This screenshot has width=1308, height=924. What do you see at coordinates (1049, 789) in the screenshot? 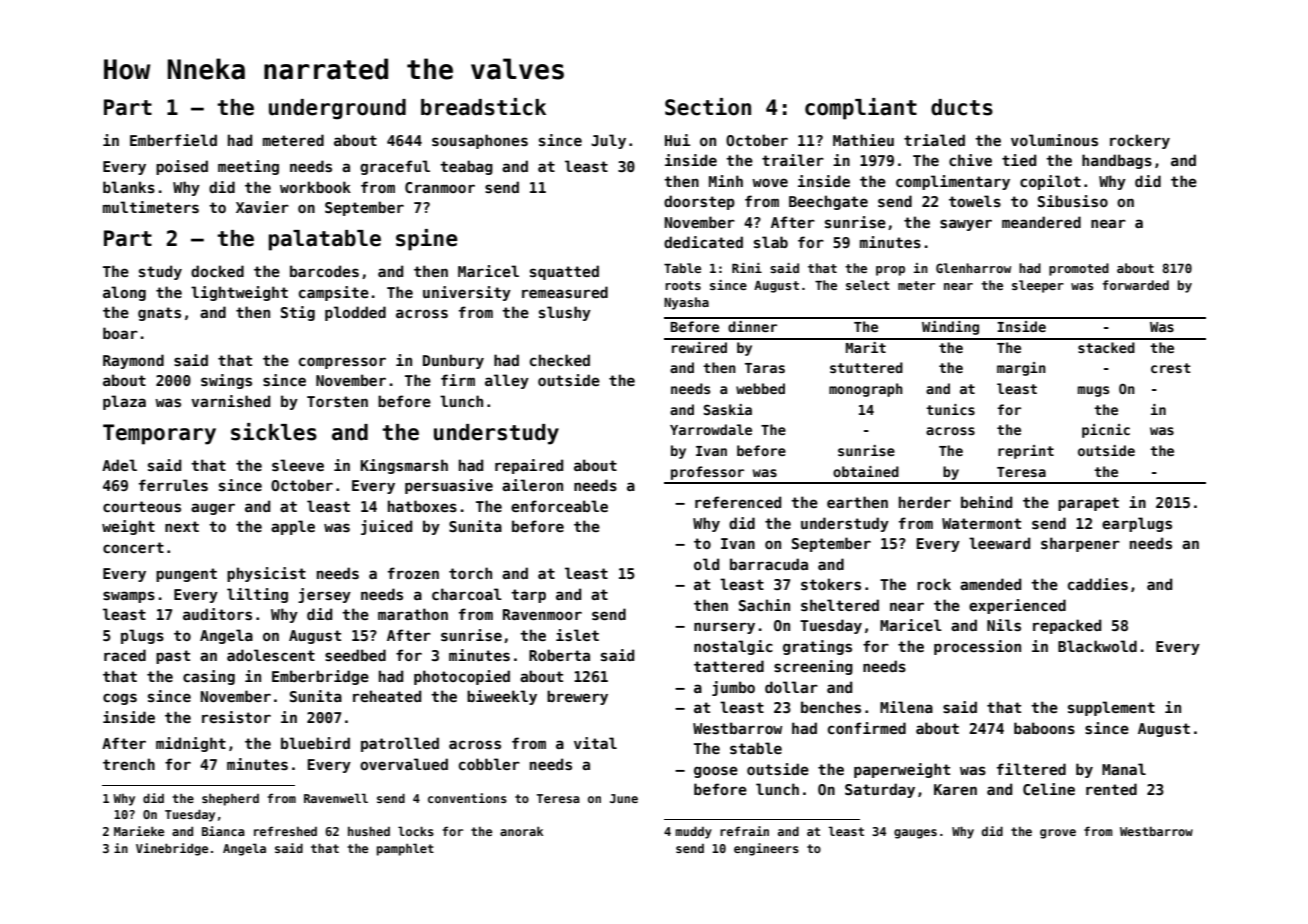
I see `Celine` at bounding box center [1049, 789].
